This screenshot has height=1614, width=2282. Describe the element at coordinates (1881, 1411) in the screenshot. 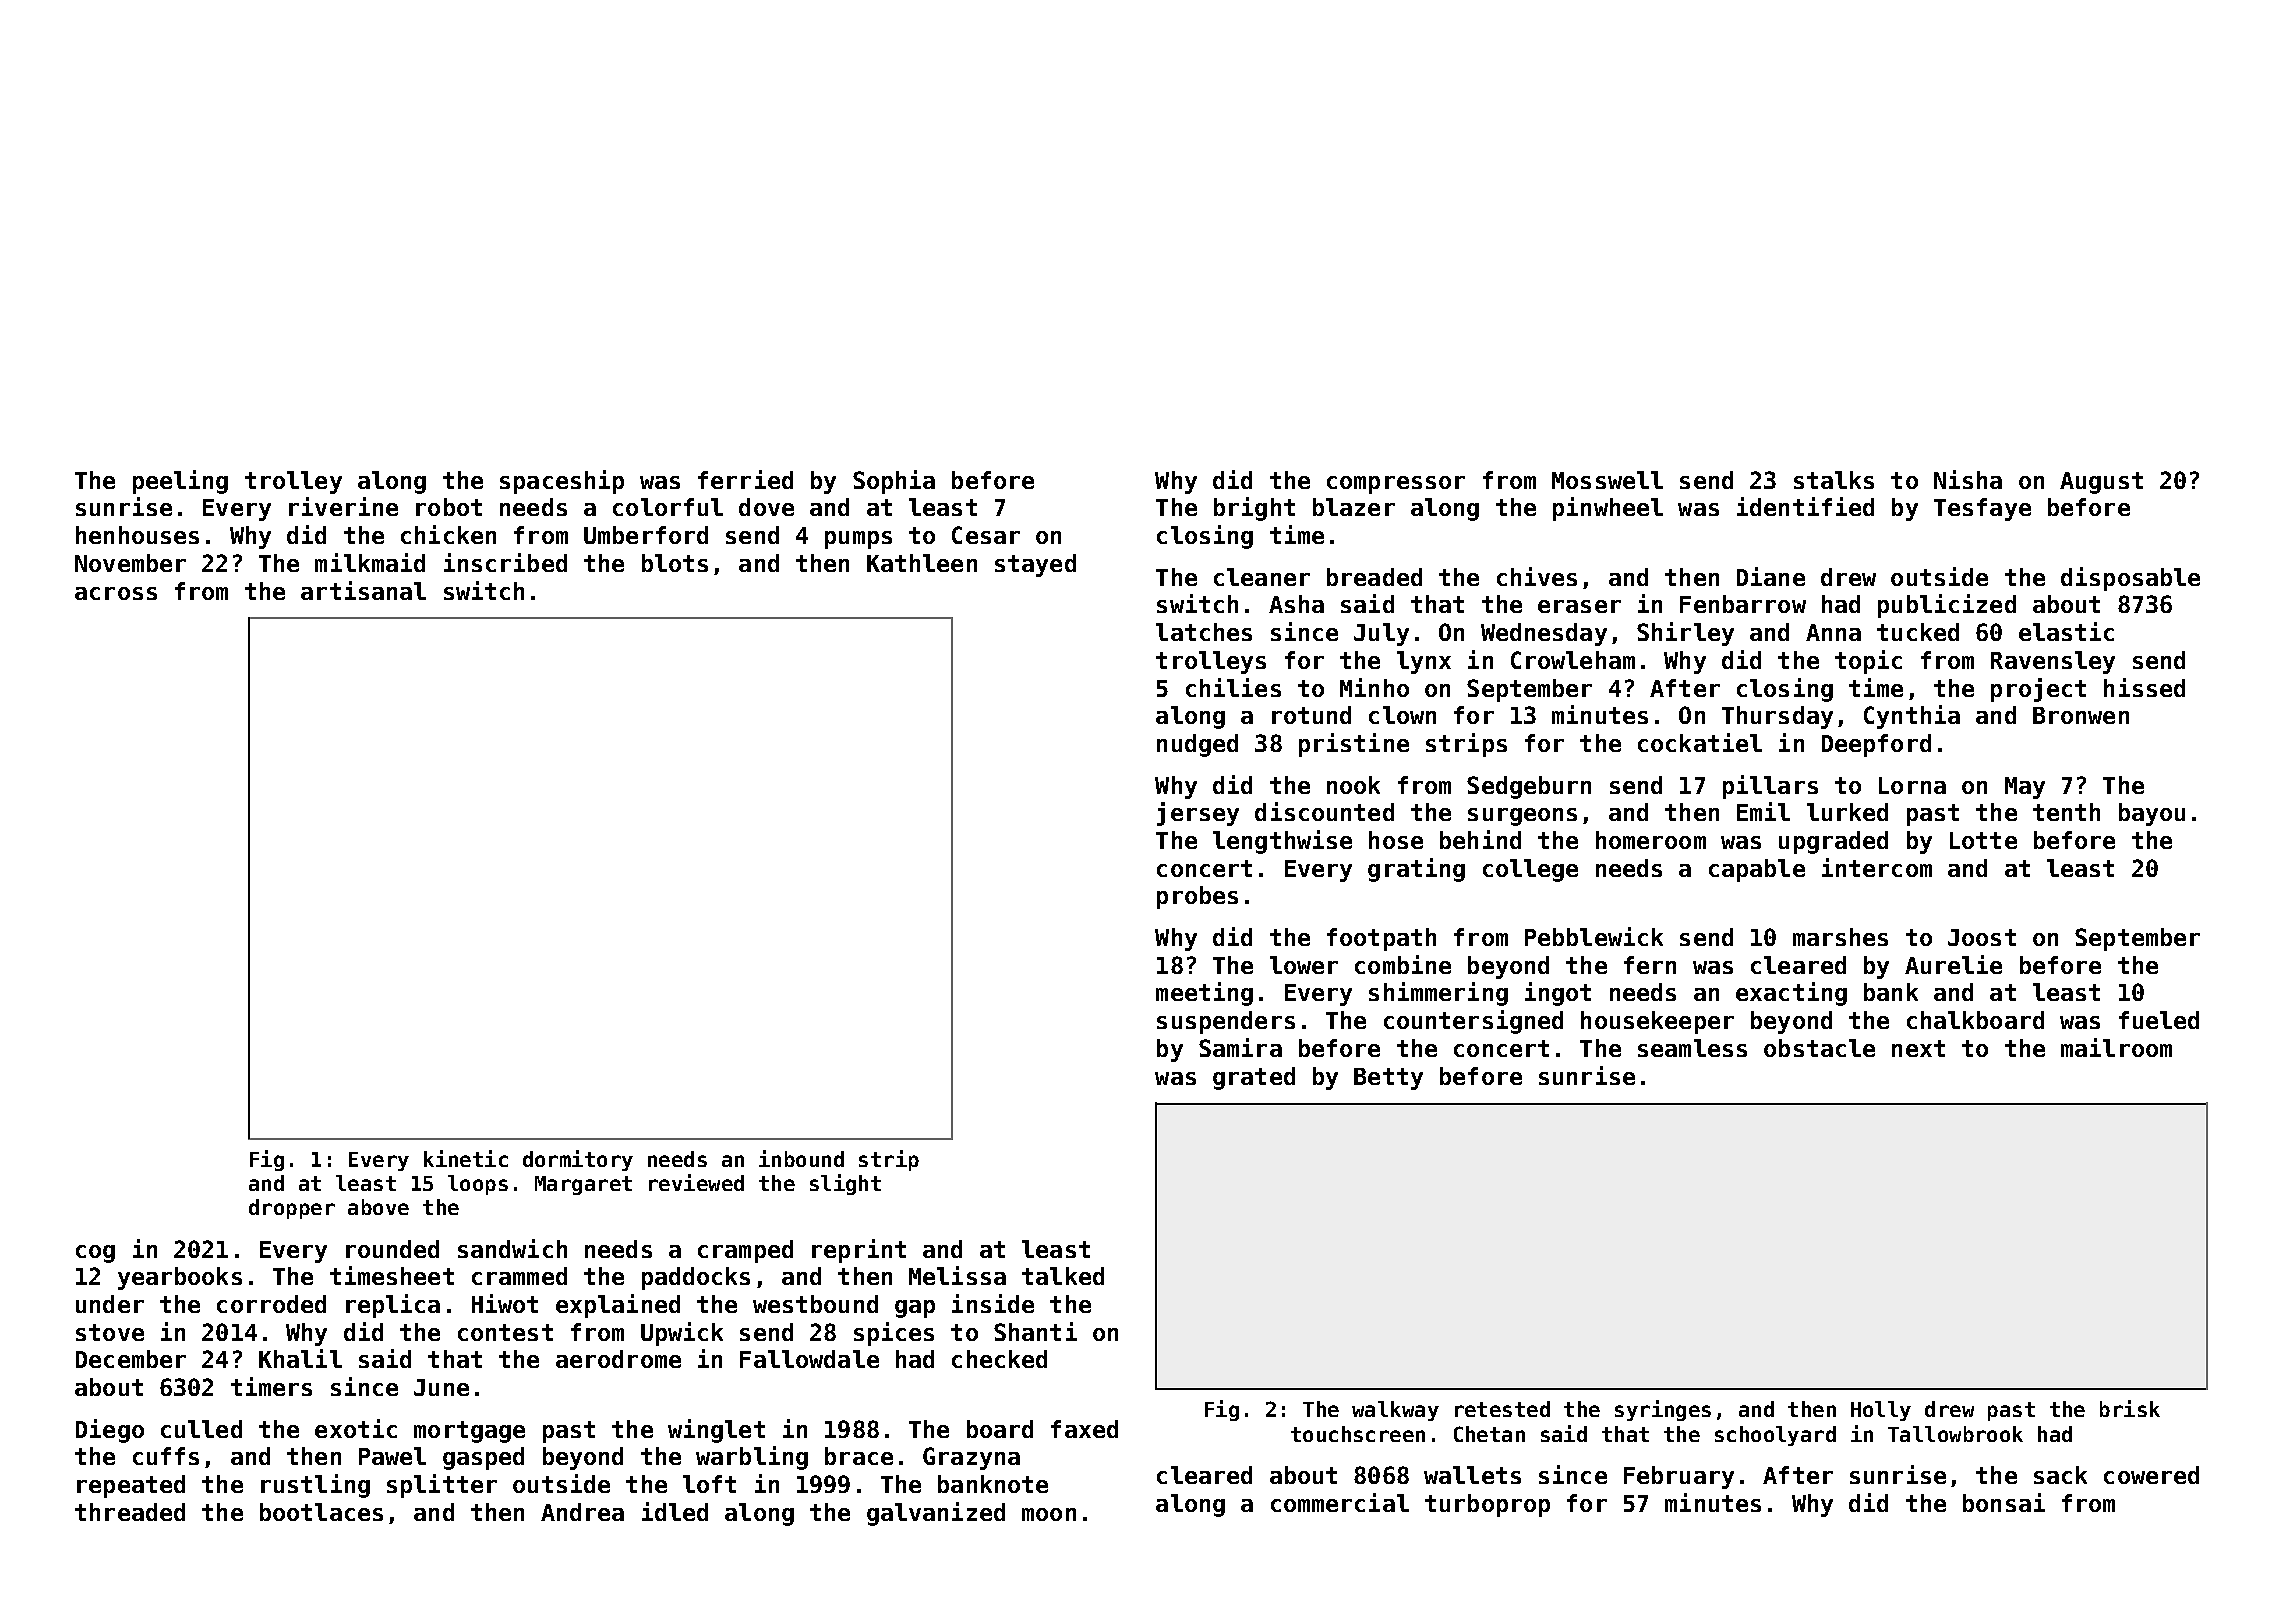

I see `Holly` at that location.
